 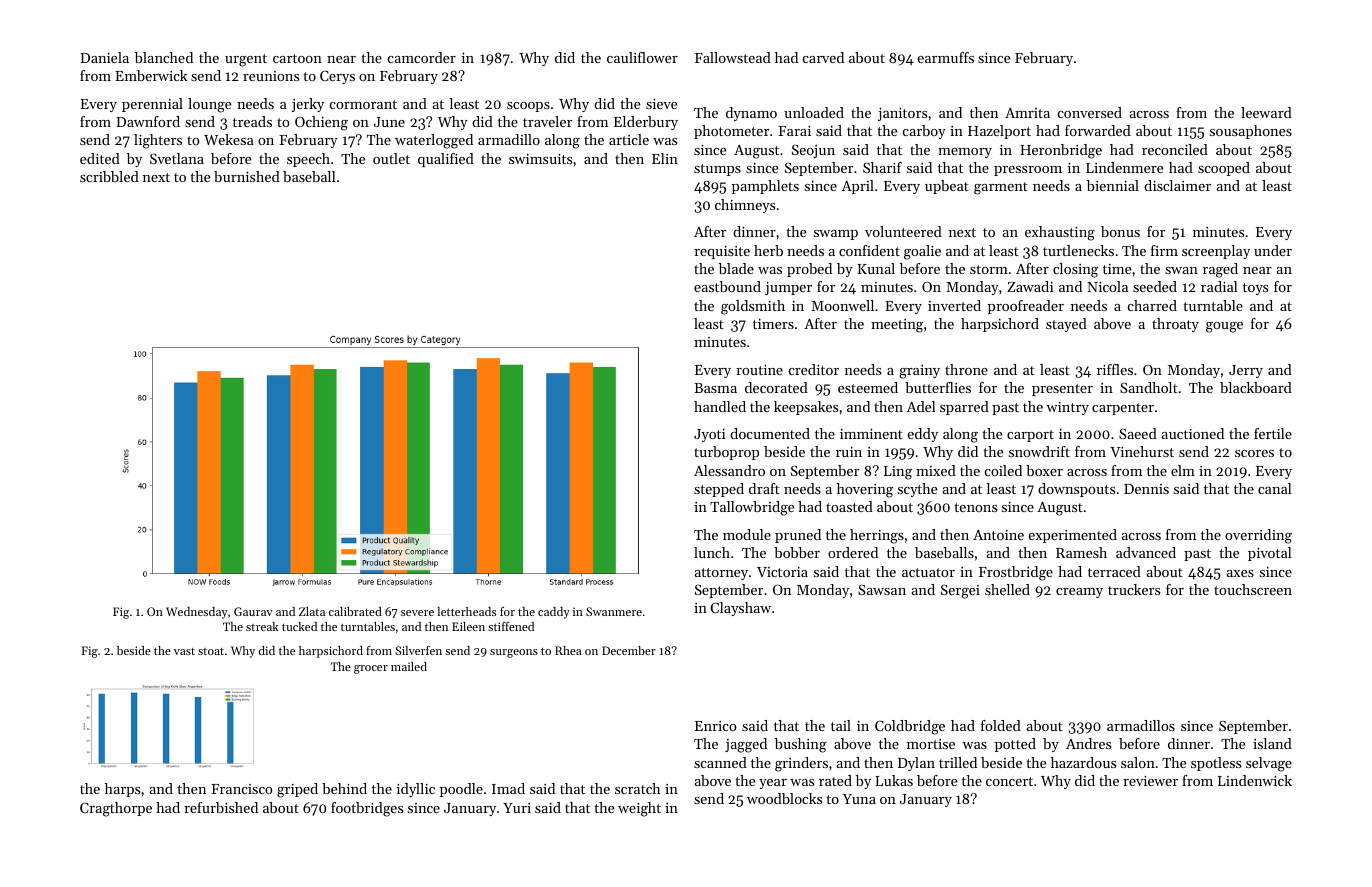 What do you see at coordinates (242, 789) in the screenshot?
I see `Francisco` at bounding box center [242, 789].
